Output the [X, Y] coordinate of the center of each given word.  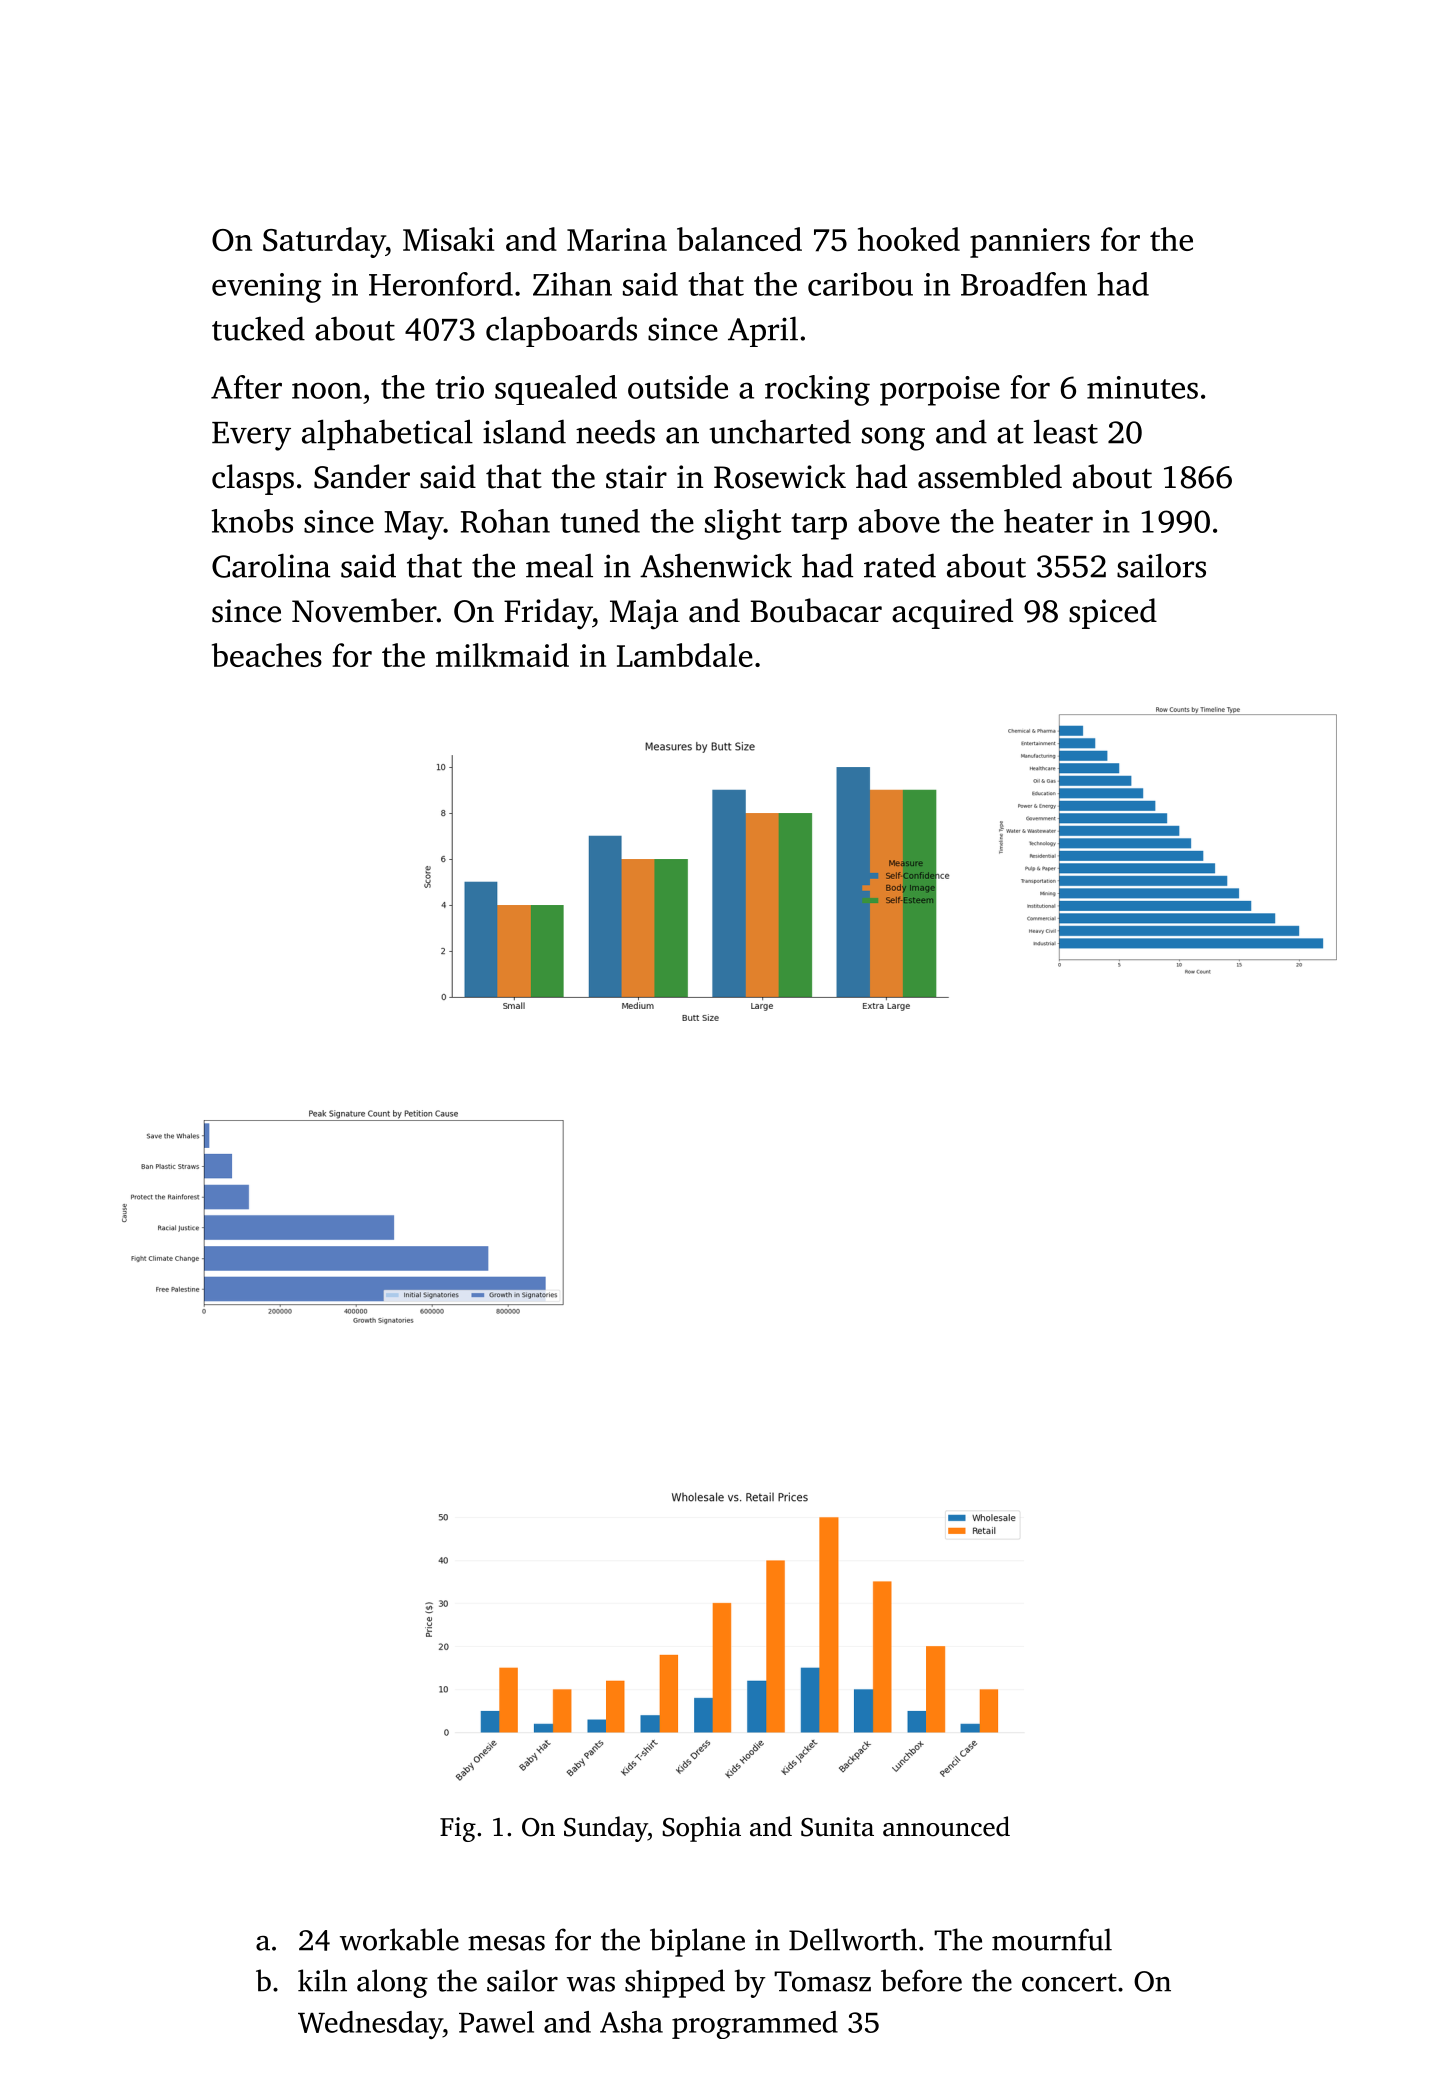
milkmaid [502, 655]
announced [946, 1826]
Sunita [837, 1827]
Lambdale [685, 655]
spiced [1113, 613]
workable [399, 1939]
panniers [1030, 243]
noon [327, 390]
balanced [739, 239]
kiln [322, 1980]
